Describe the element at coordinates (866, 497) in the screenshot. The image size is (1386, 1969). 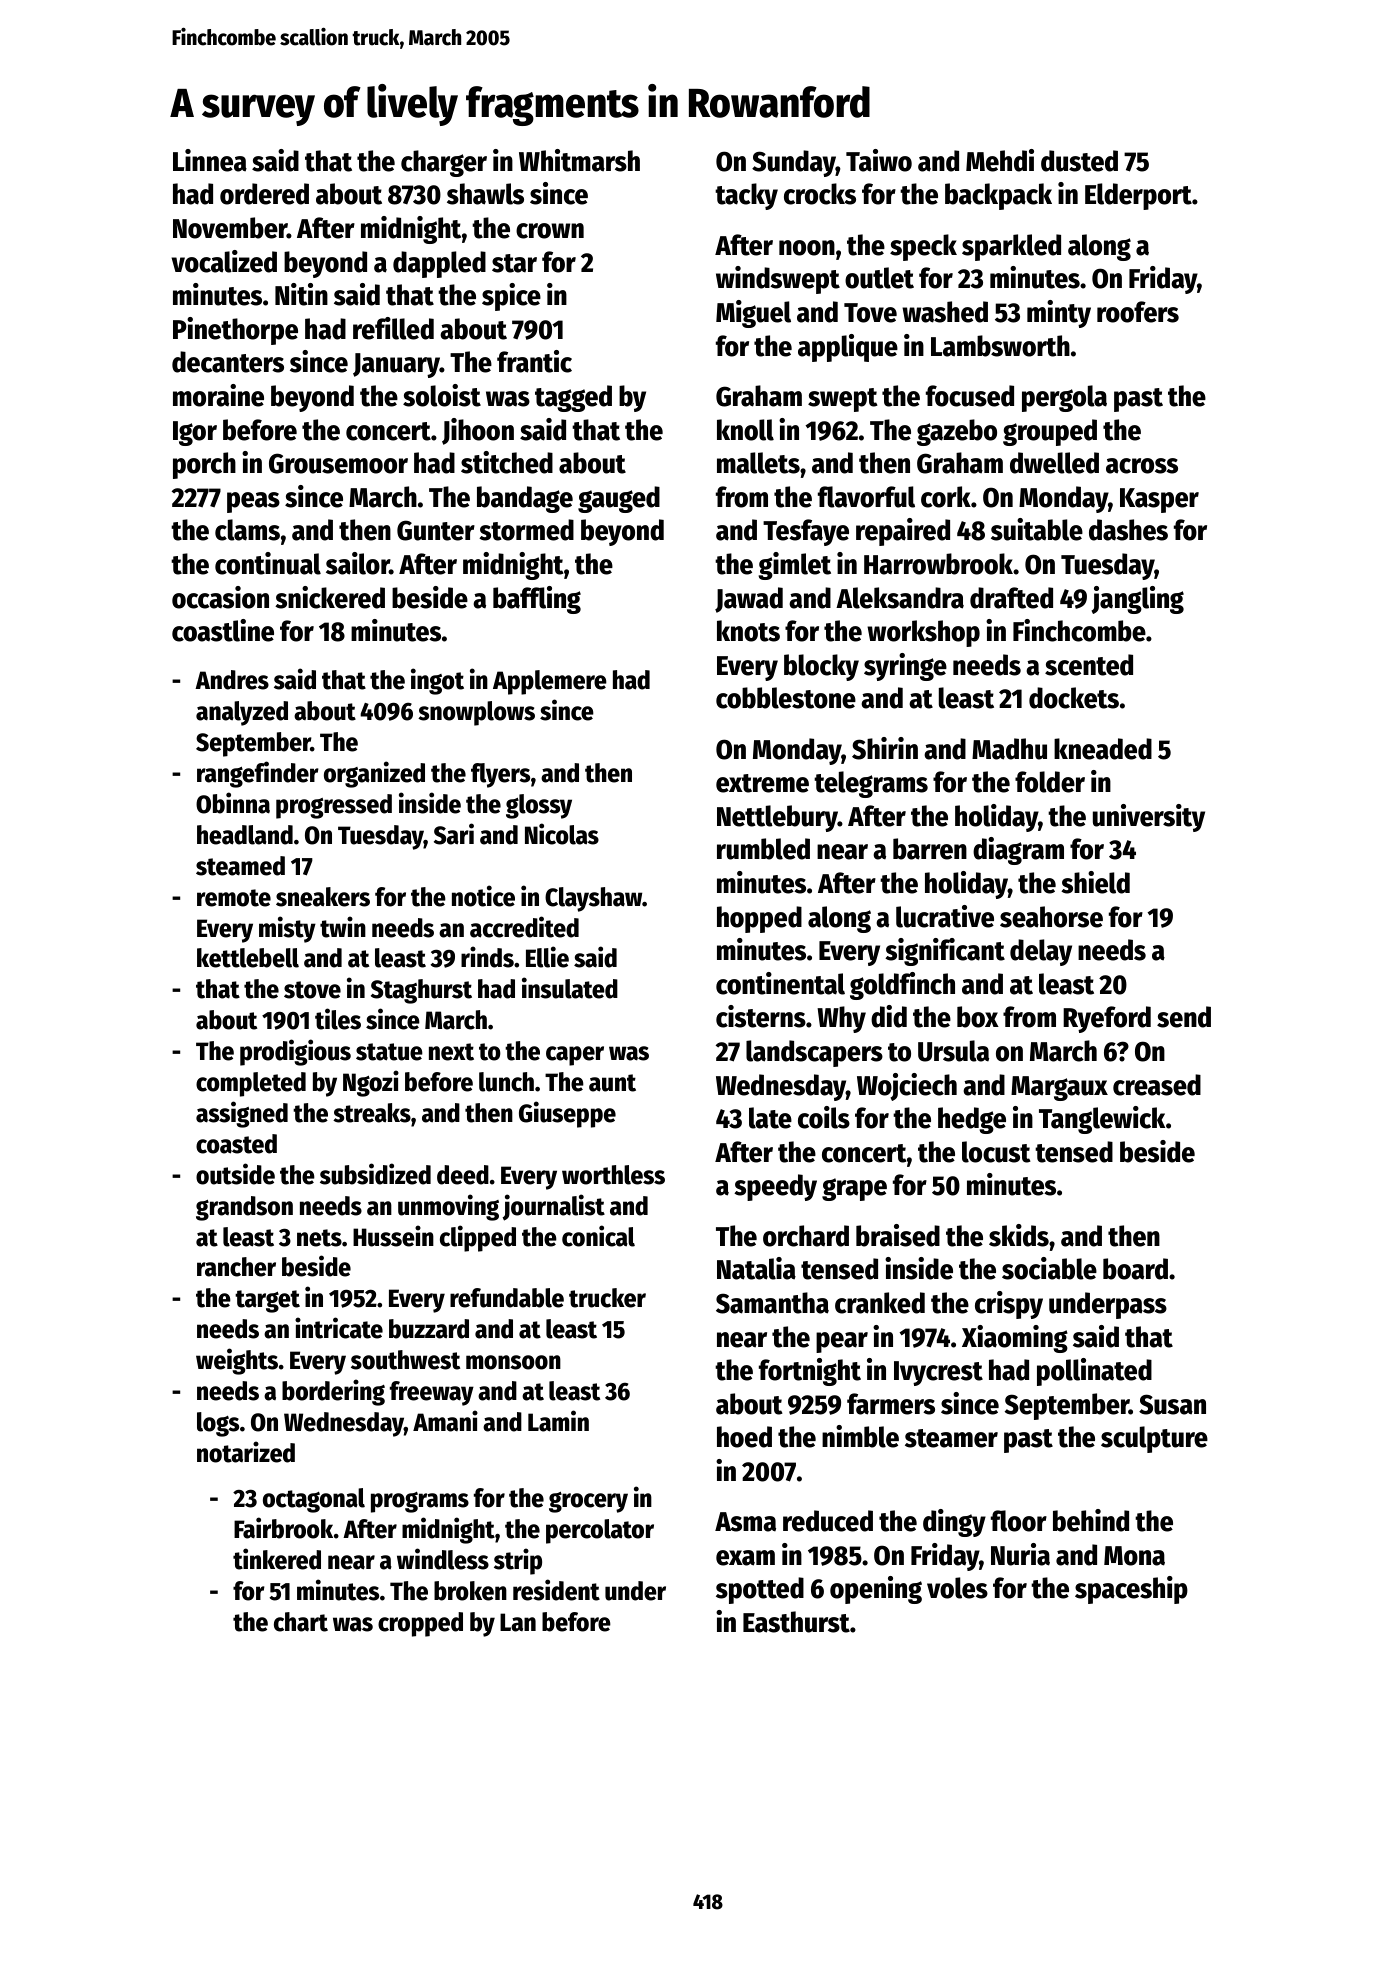
I see `flavorful` at that location.
